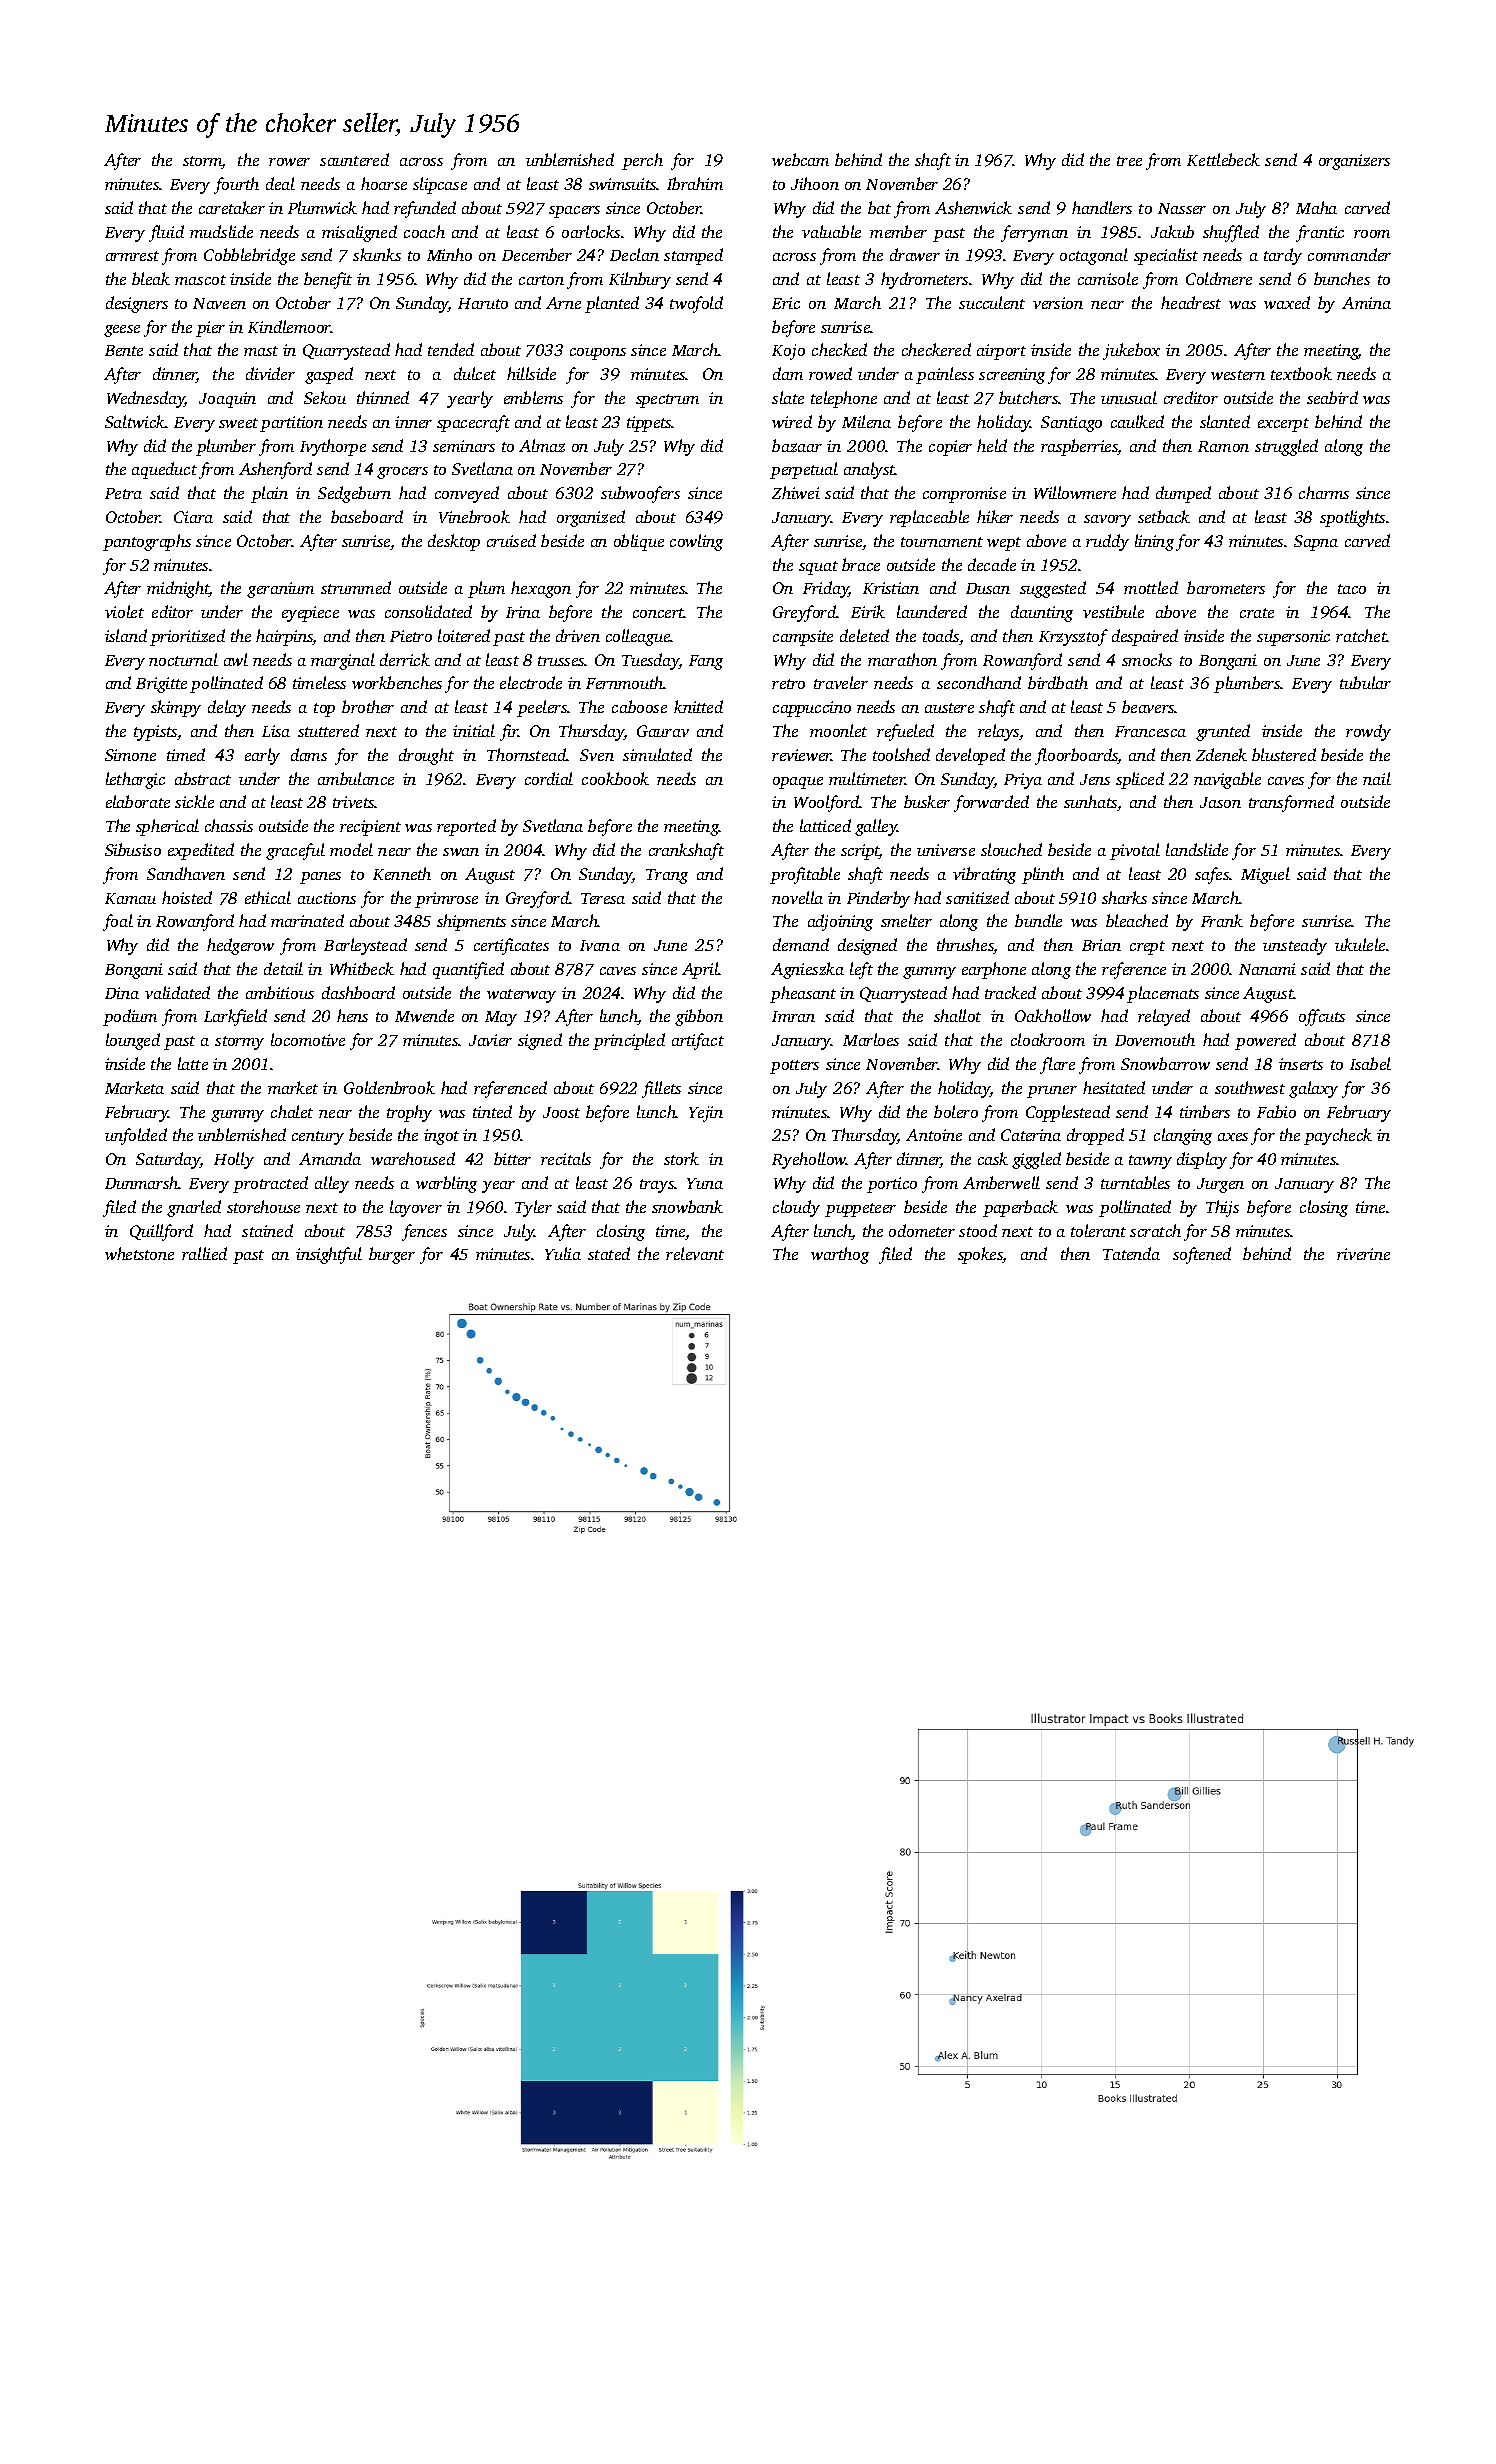  What do you see at coordinates (642, 161) in the screenshot?
I see `perch` at bounding box center [642, 161].
